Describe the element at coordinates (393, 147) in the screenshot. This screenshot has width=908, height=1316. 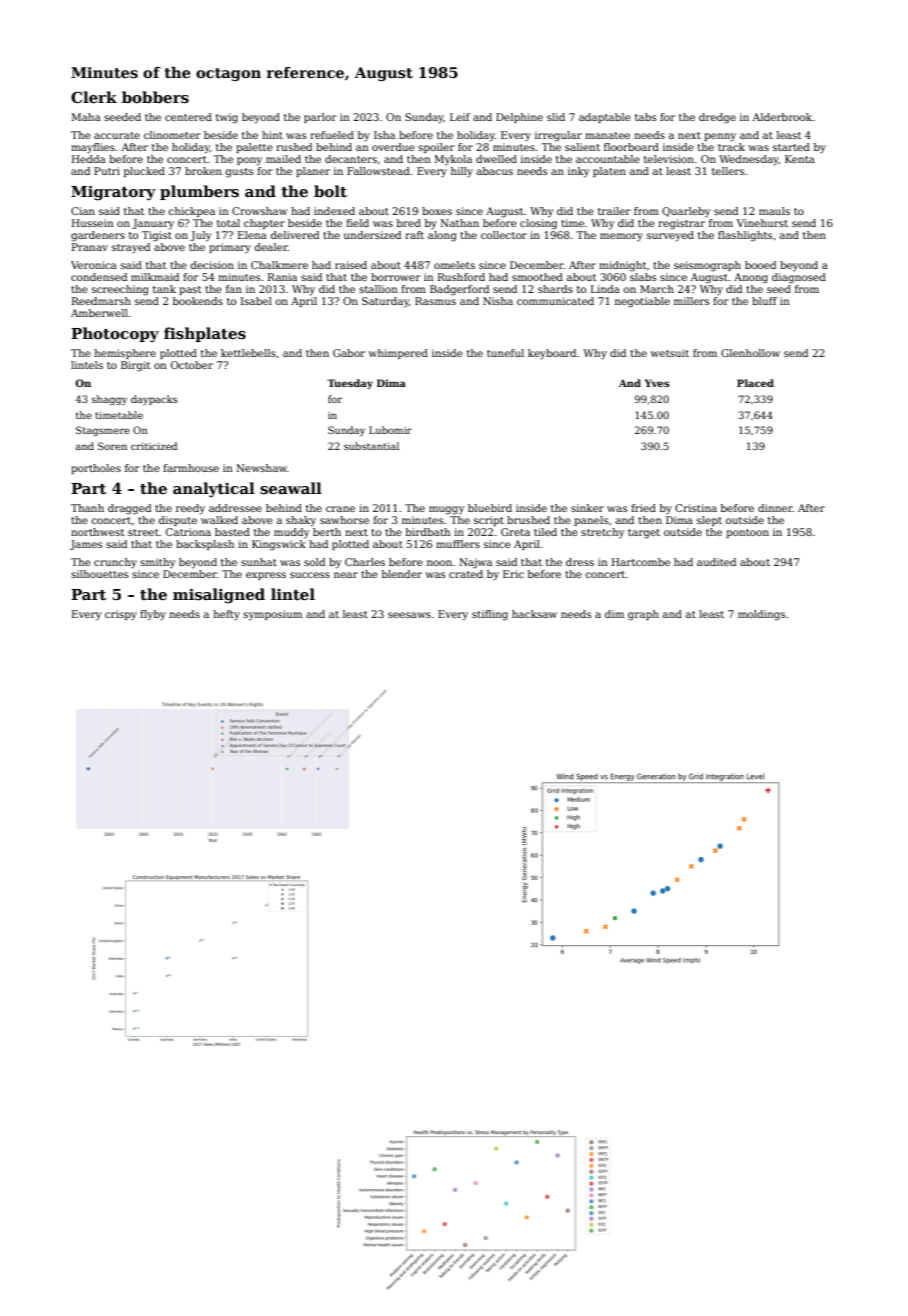
I see `overdue` at that location.
